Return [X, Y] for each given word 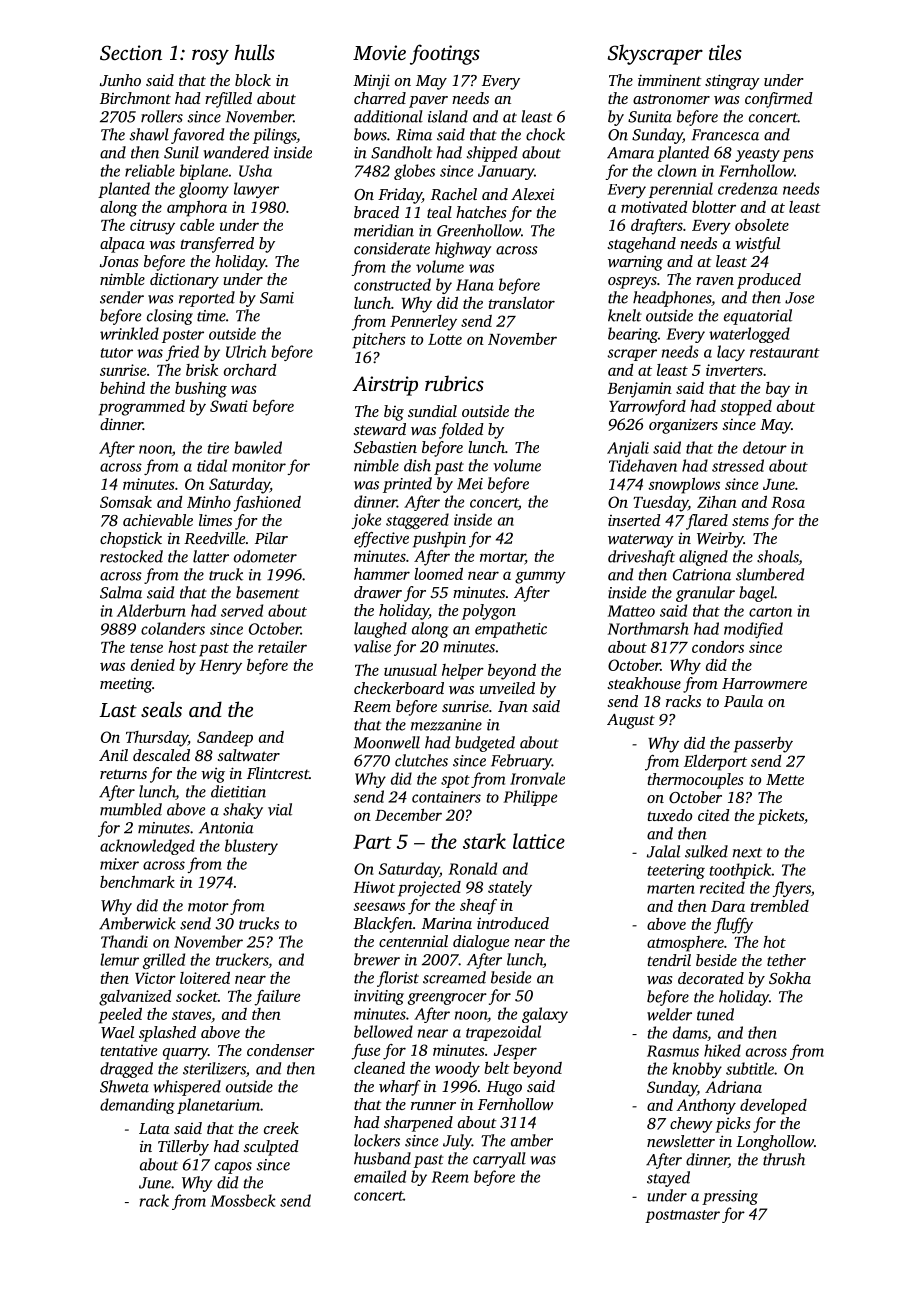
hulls [254, 52]
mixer [119, 864]
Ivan [513, 706]
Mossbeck [243, 1200]
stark [484, 841]
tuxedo [669, 815]
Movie [379, 52]
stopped [746, 408]
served [242, 610]
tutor [117, 353]
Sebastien [385, 447]
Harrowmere [764, 683]
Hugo [504, 1088]
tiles [725, 52]
